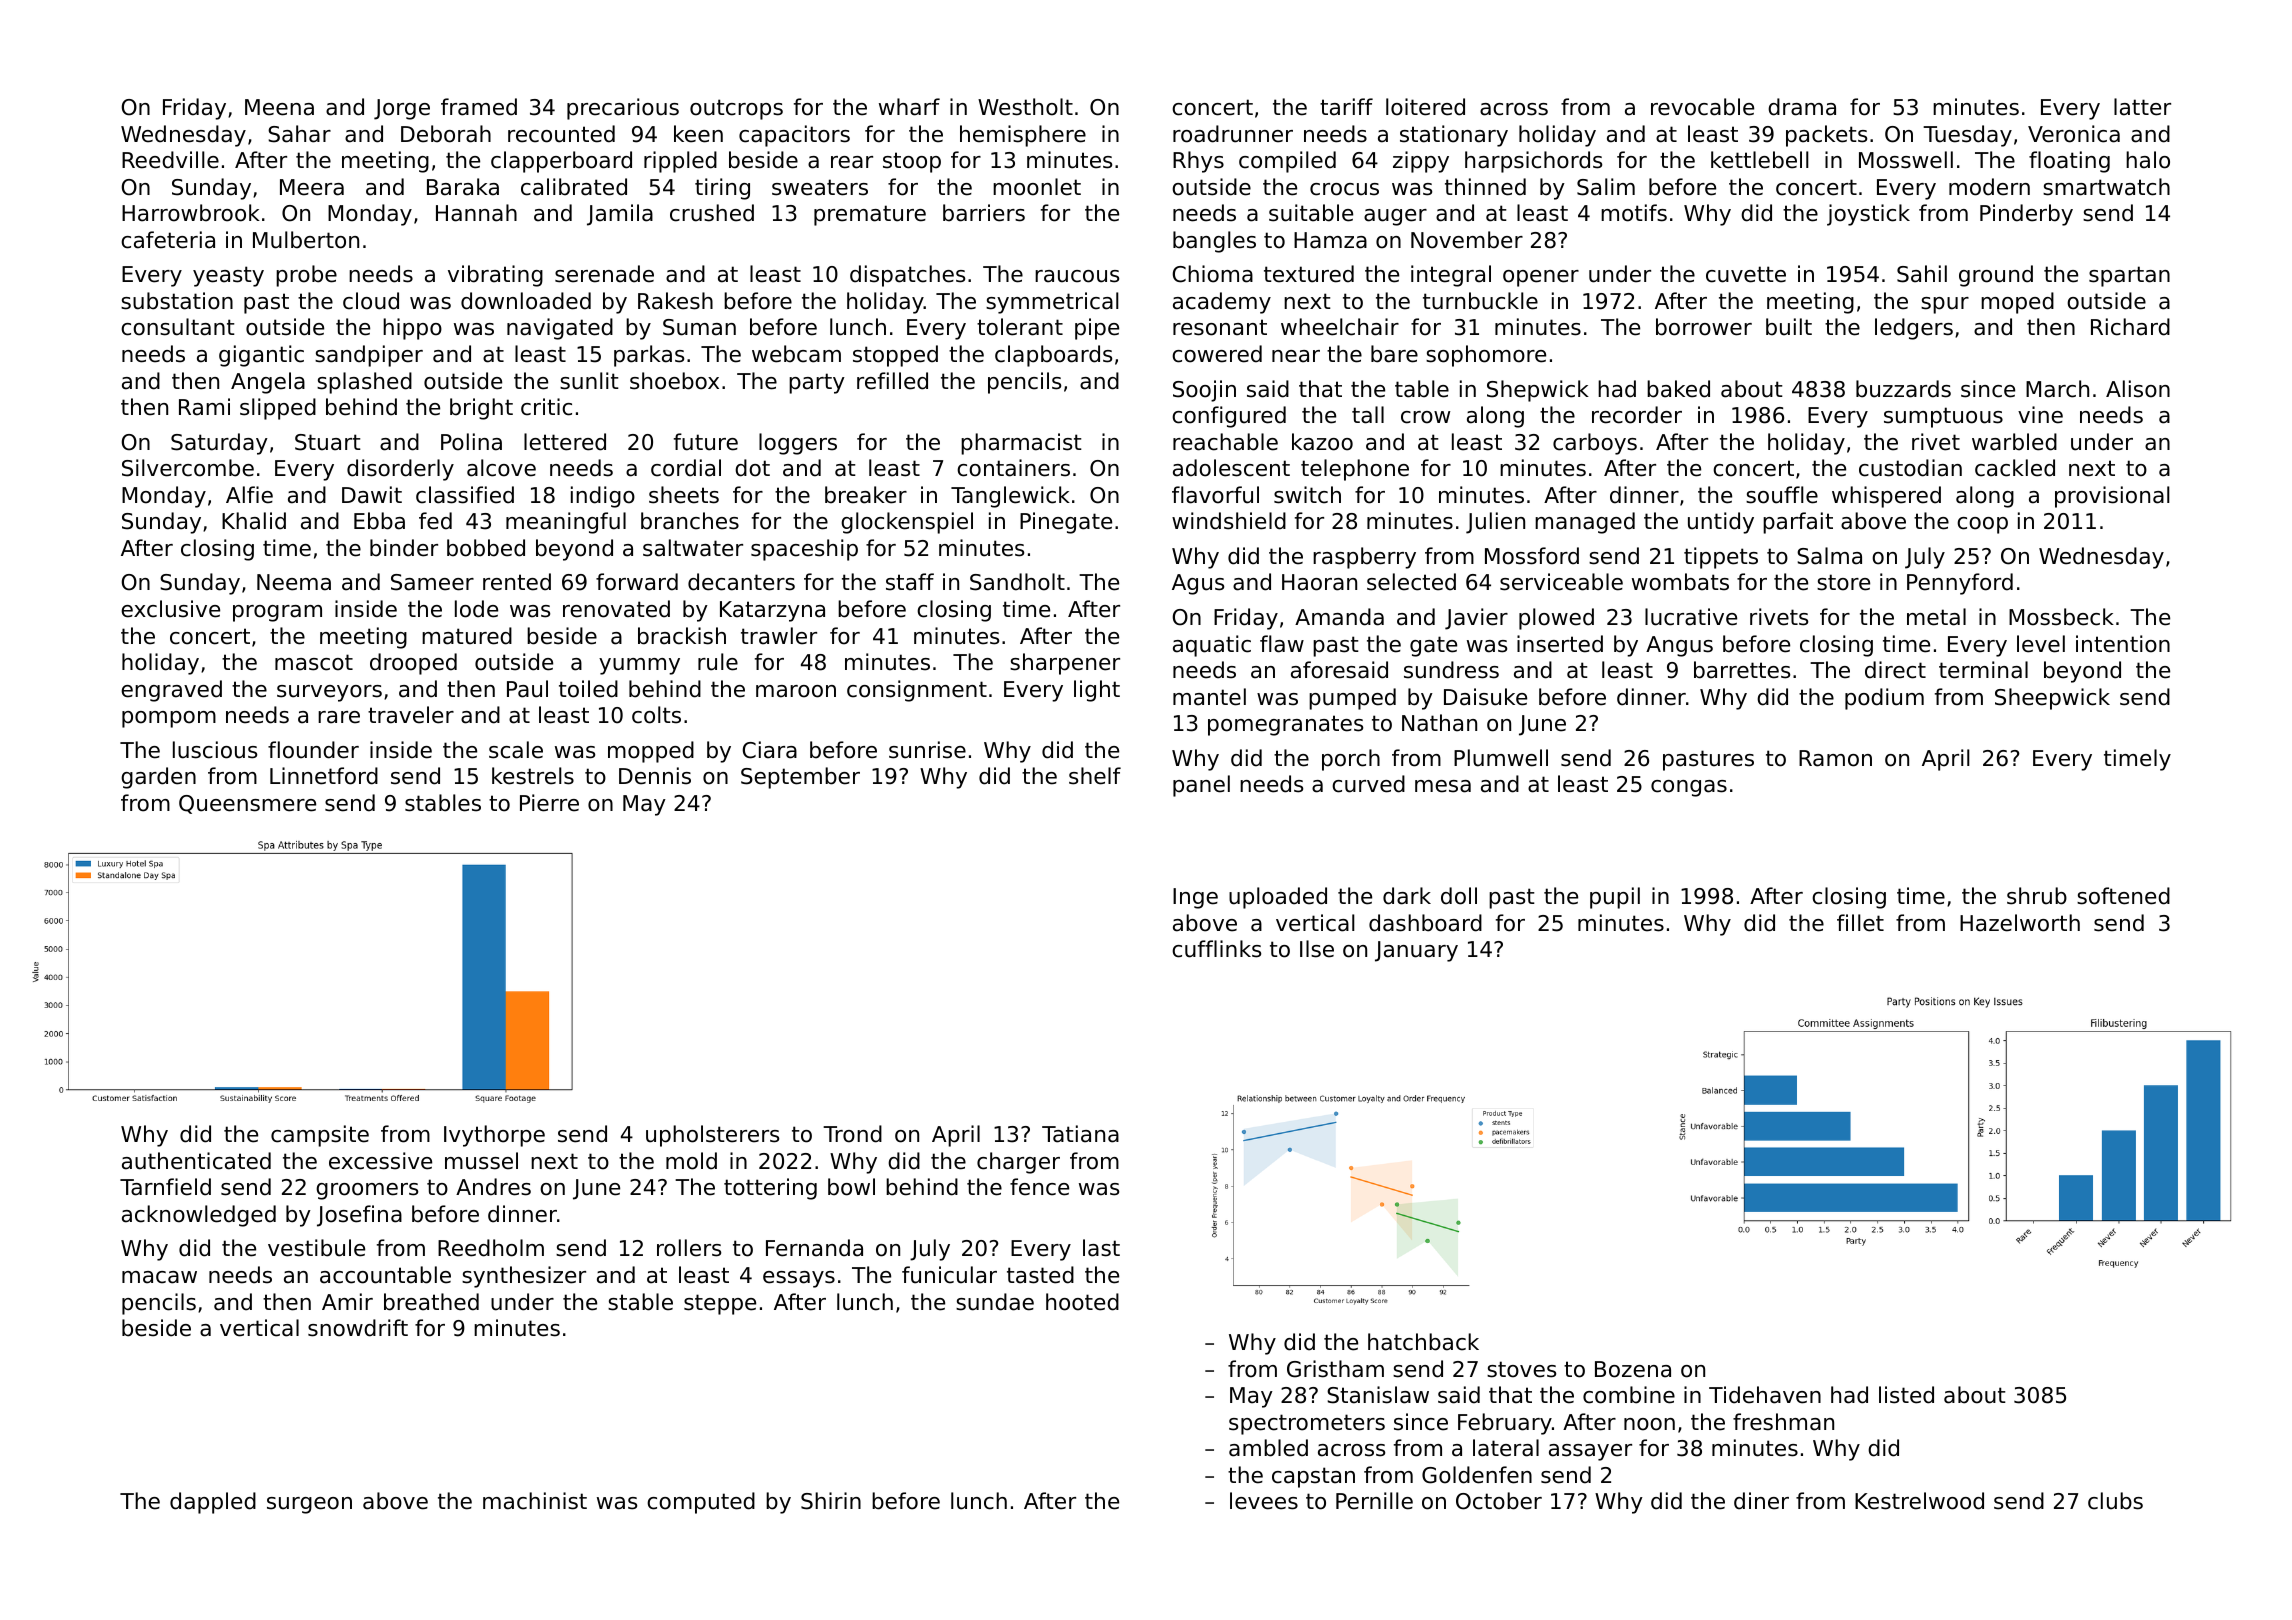  What do you see at coordinates (1268, 1448) in the page?
I see `ambled` at bounding box center [1268, 1448].
